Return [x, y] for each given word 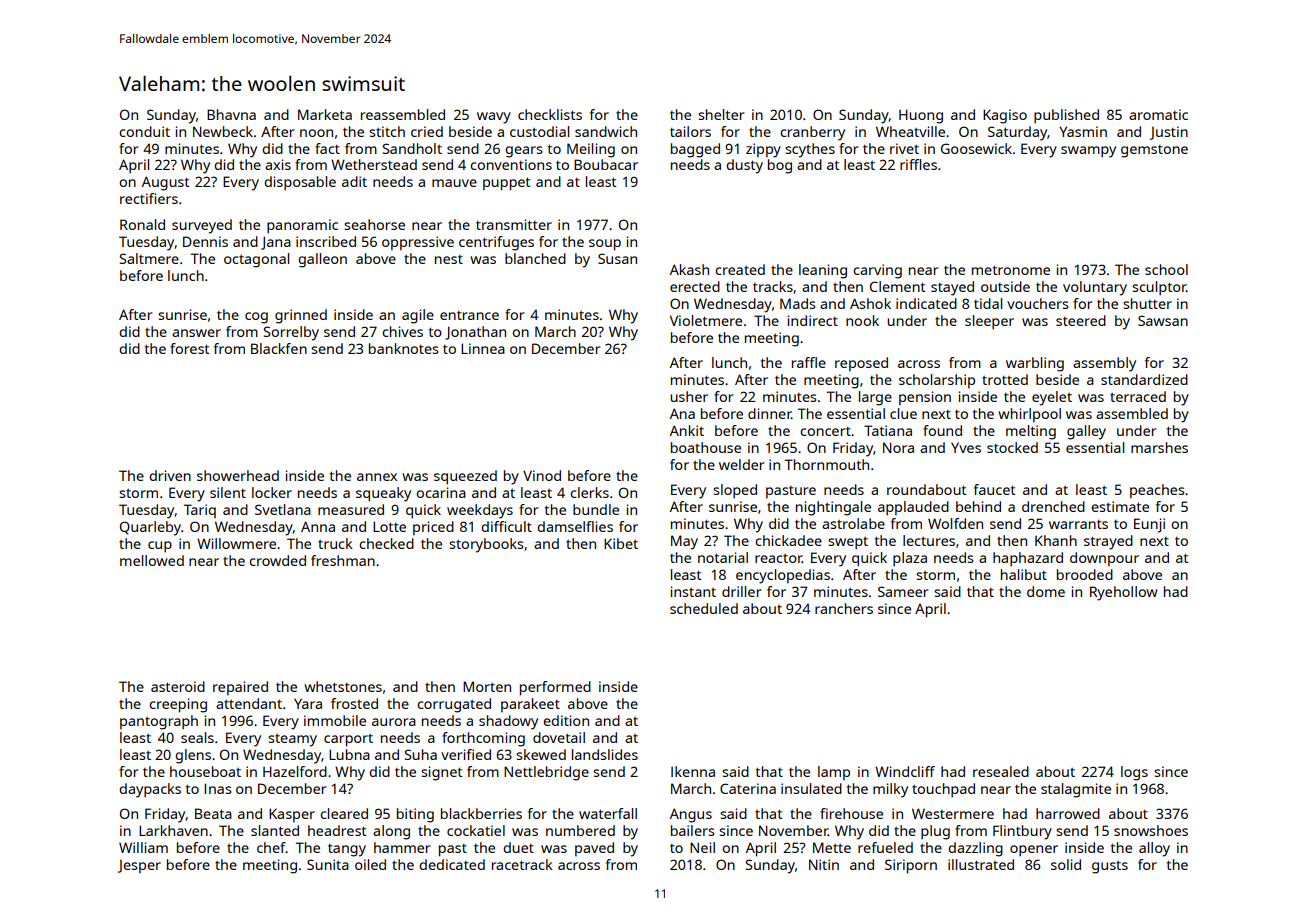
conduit [144, 131]
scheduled [704, 608]
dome [1046, 591]
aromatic [1158, 114]
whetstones [343, 686]
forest [189, 348]
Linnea [483, 348]
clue [903, 413]
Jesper [139, 866]
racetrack [522, 864]
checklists [550, 114]
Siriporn [911, 866]
